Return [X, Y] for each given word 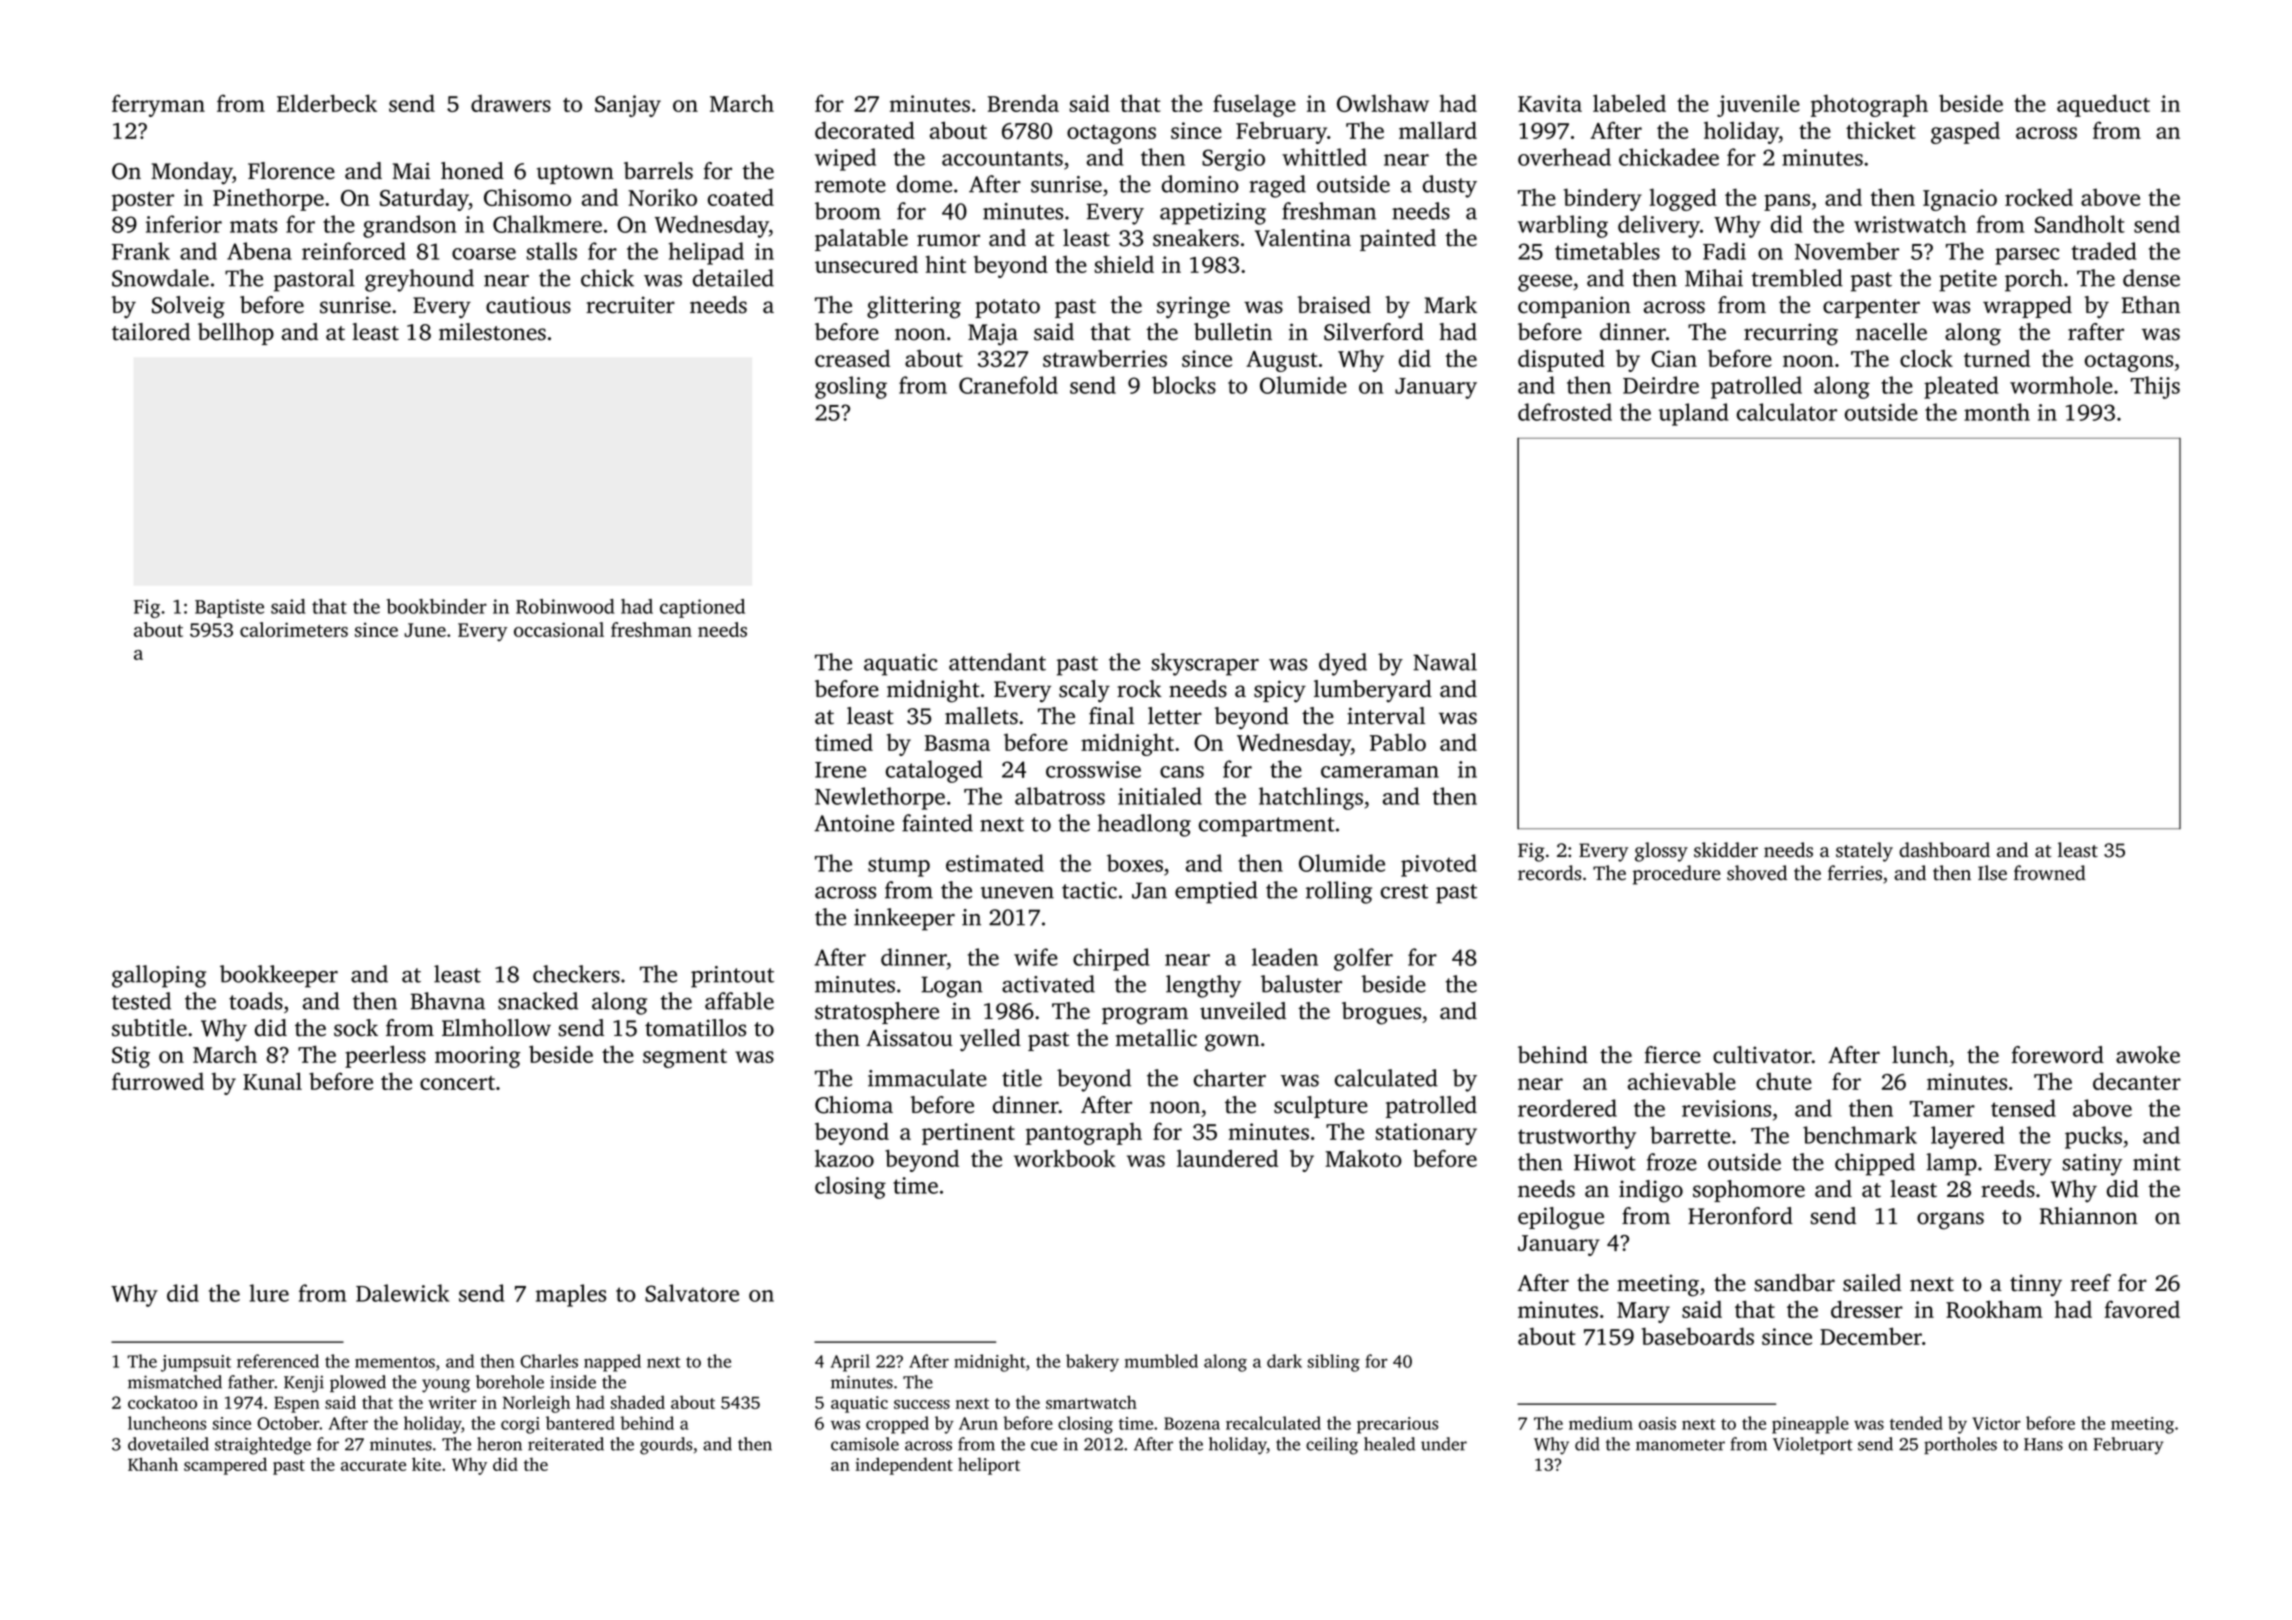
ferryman [158, 105]
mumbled [1161, 1361]
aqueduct [2103, 105]
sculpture [1321, 1107]
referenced [278, 1361]
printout [732, 977]
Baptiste [229, 608]
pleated [1961, 387]
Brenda [1023, 103]
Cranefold [1008, 385]
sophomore [1749, 1191]
